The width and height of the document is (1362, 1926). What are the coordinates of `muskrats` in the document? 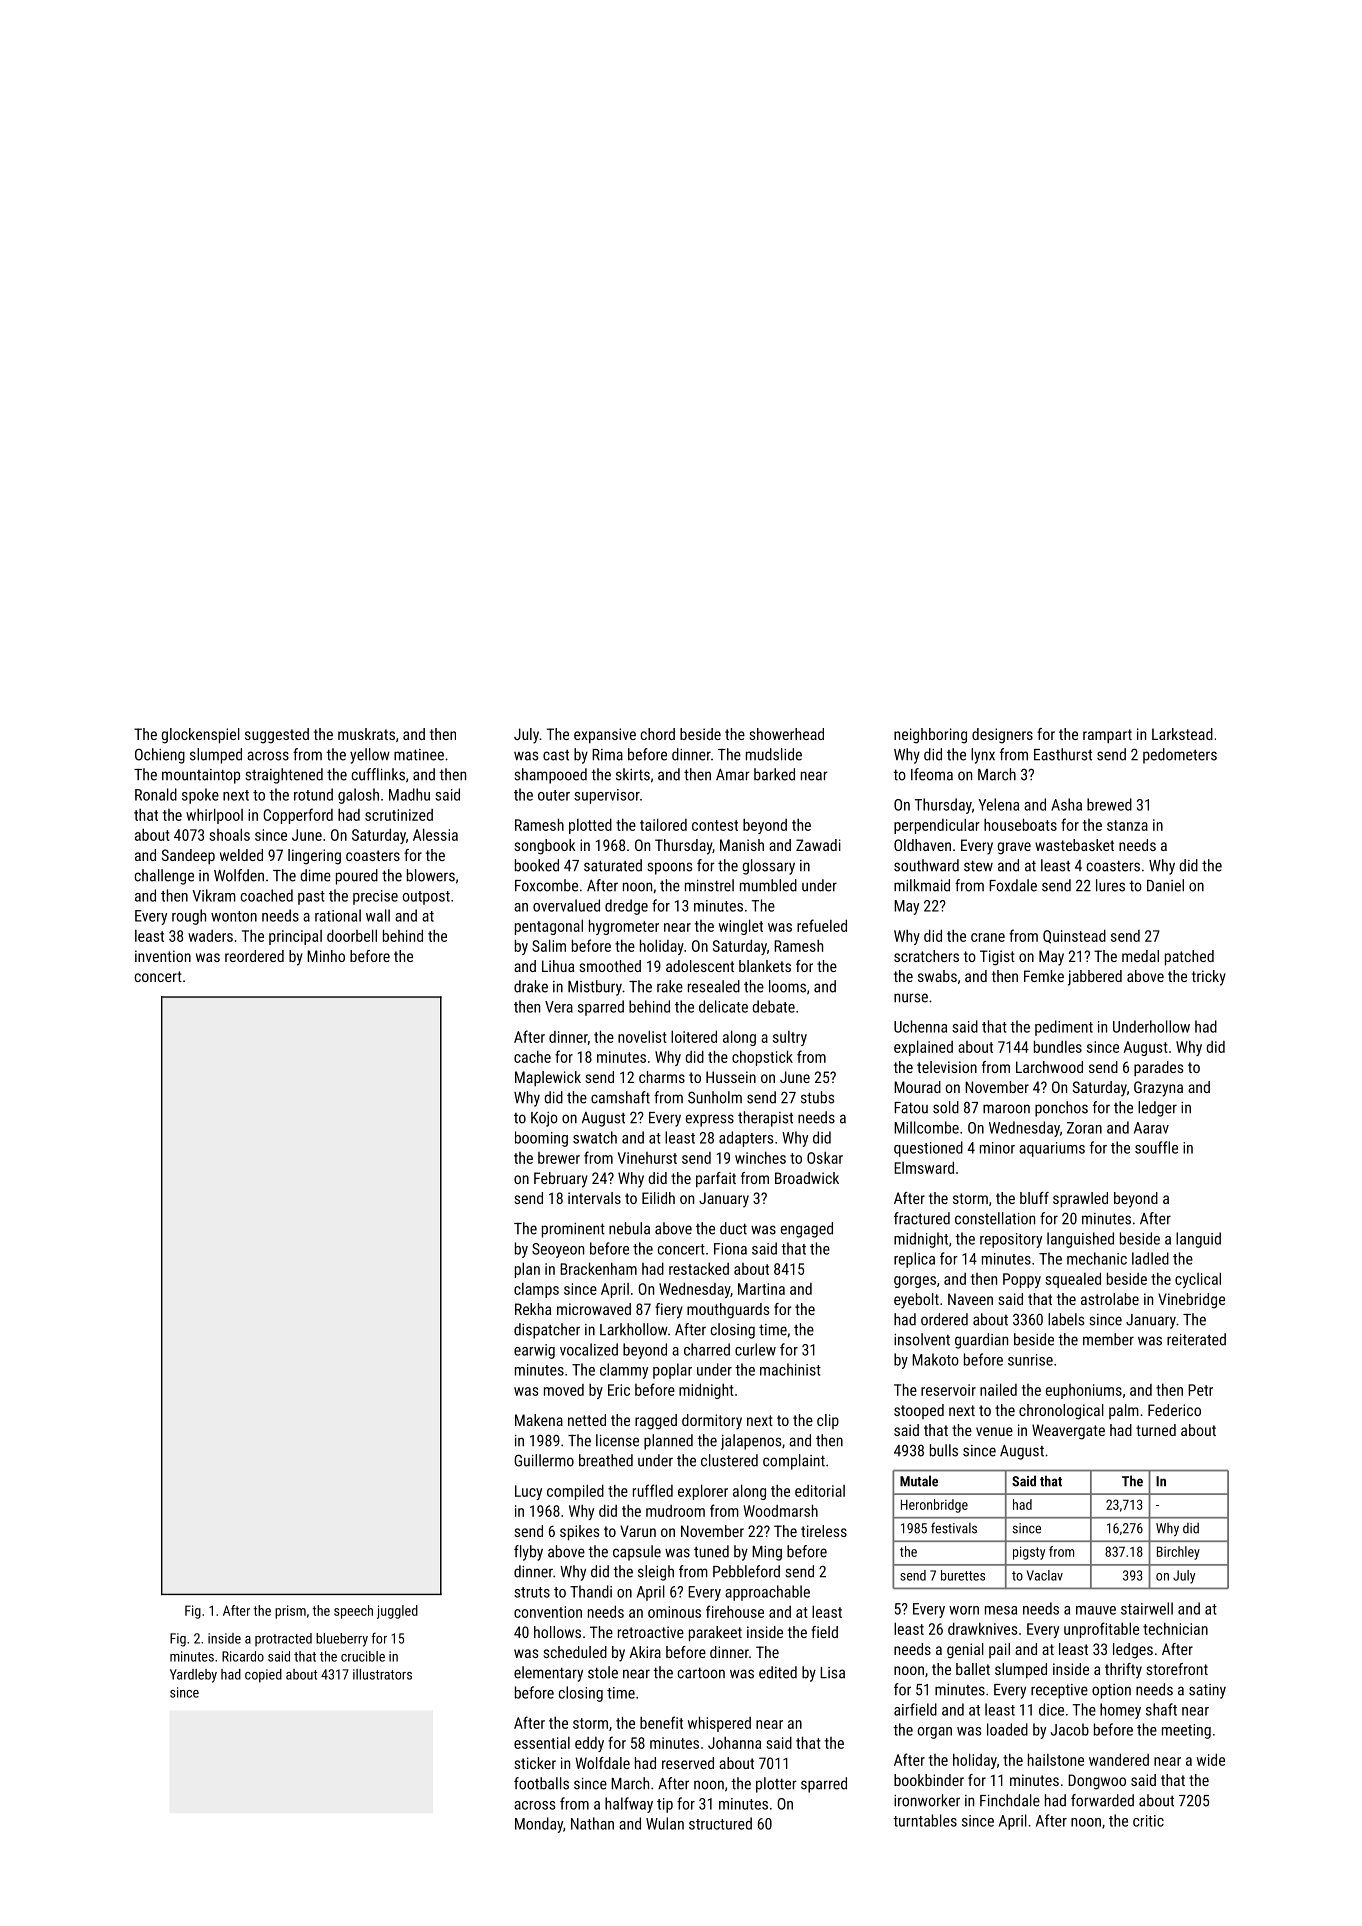 It's located at (366, 734).
